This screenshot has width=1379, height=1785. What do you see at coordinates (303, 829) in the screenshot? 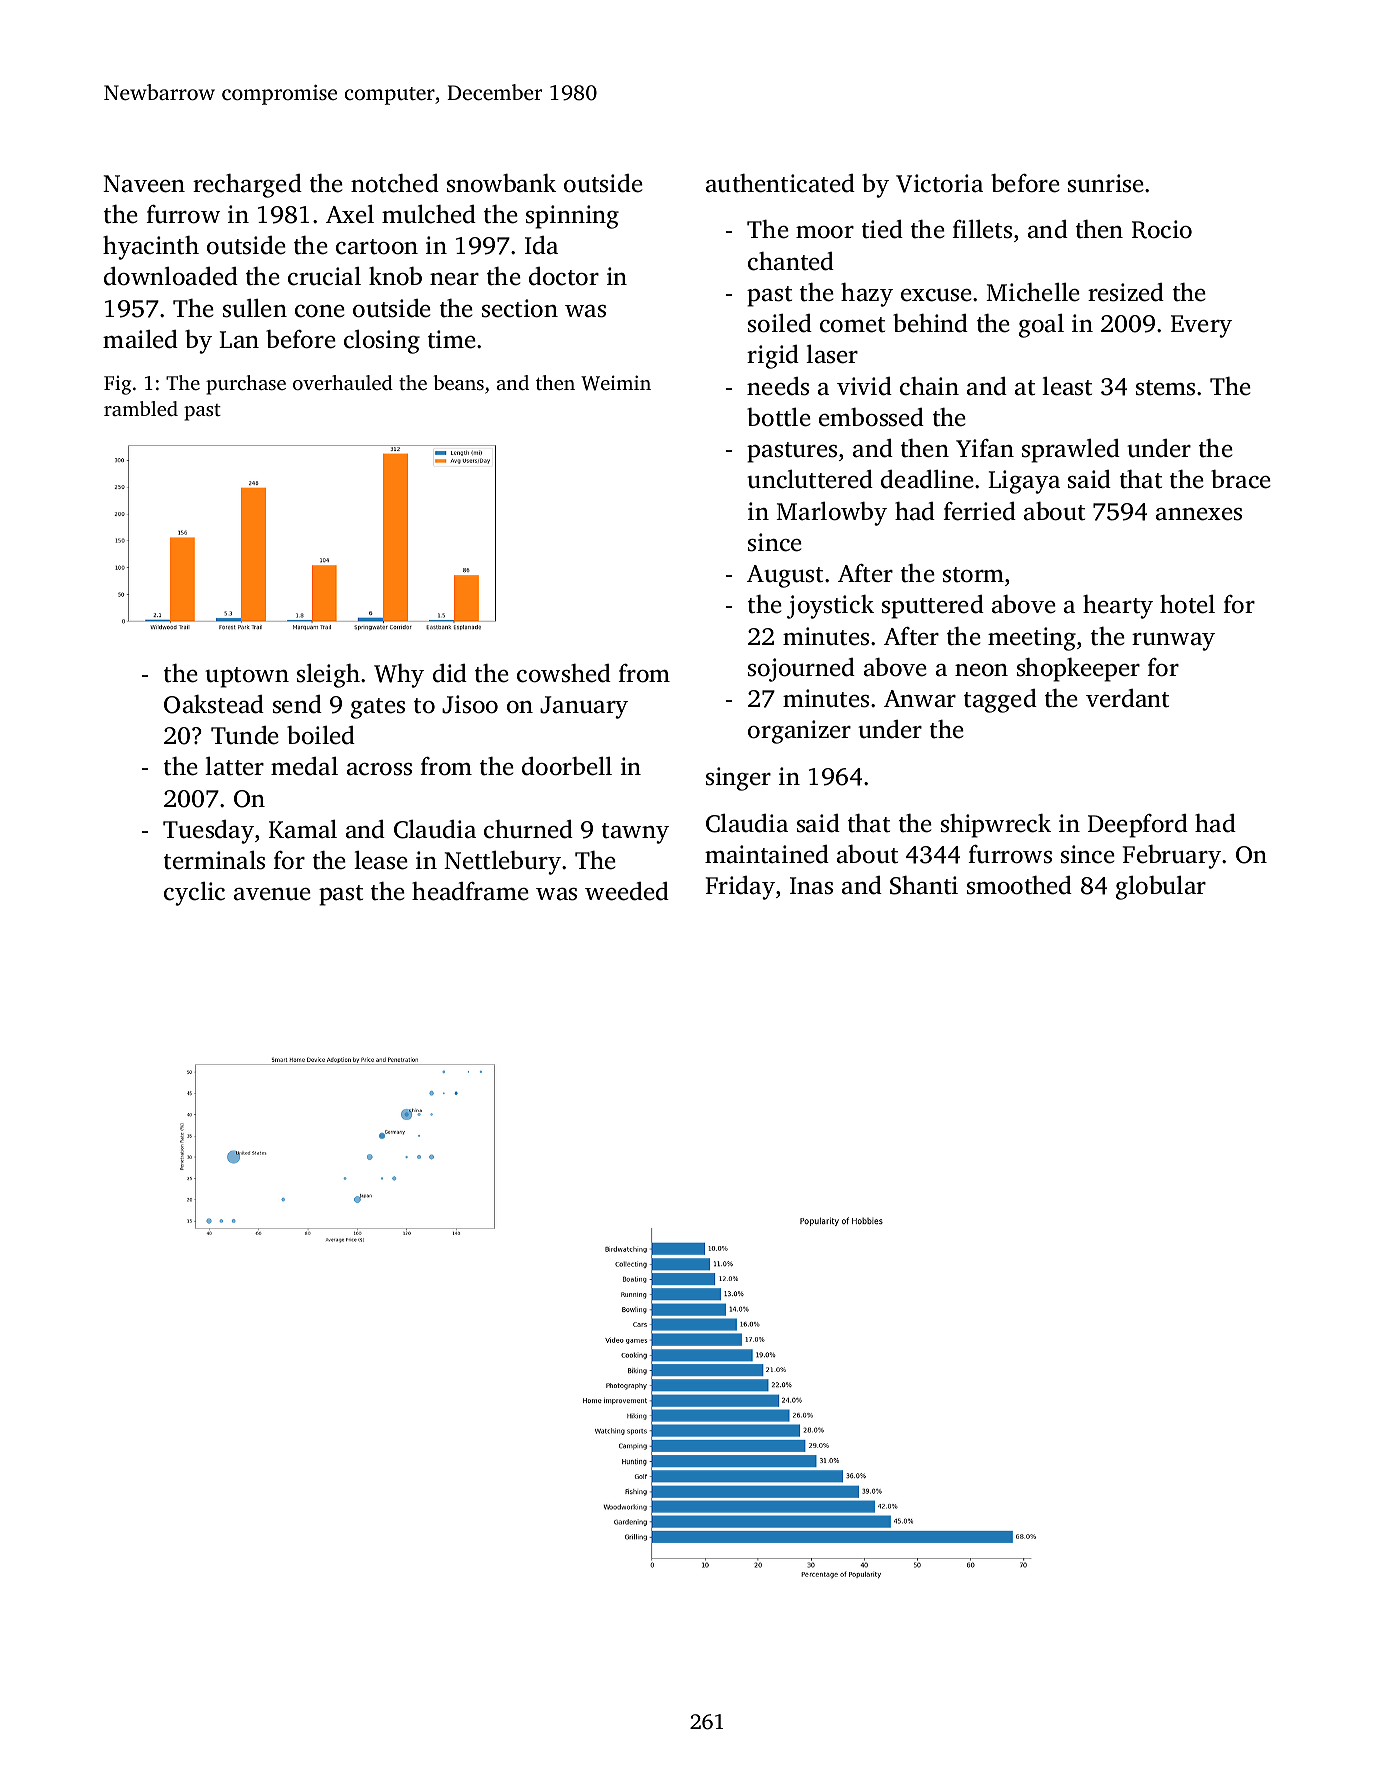
I see `Kamal` at bounding box center [303, 829].
